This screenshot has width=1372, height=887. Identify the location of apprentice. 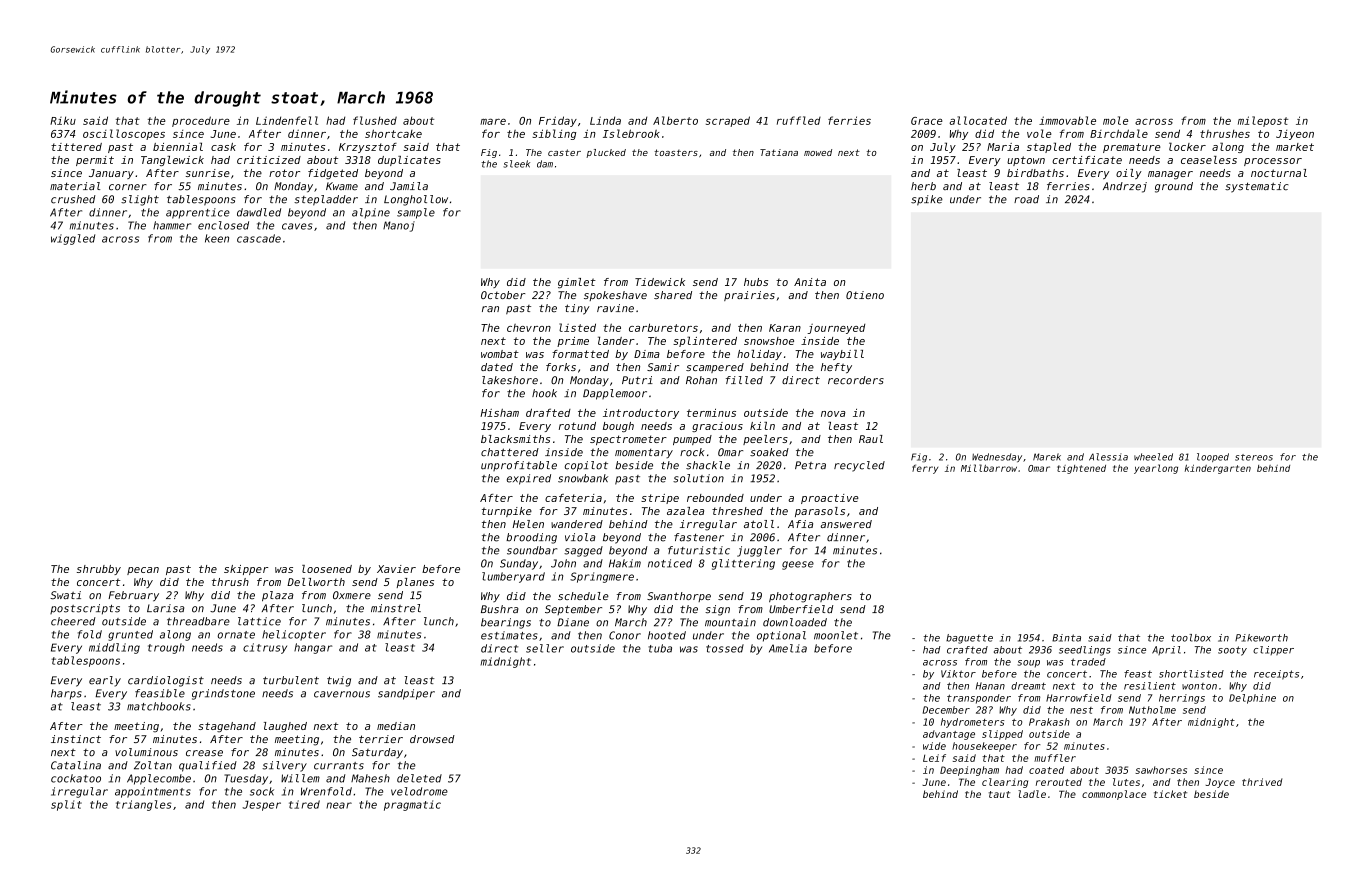
(198, 213).
